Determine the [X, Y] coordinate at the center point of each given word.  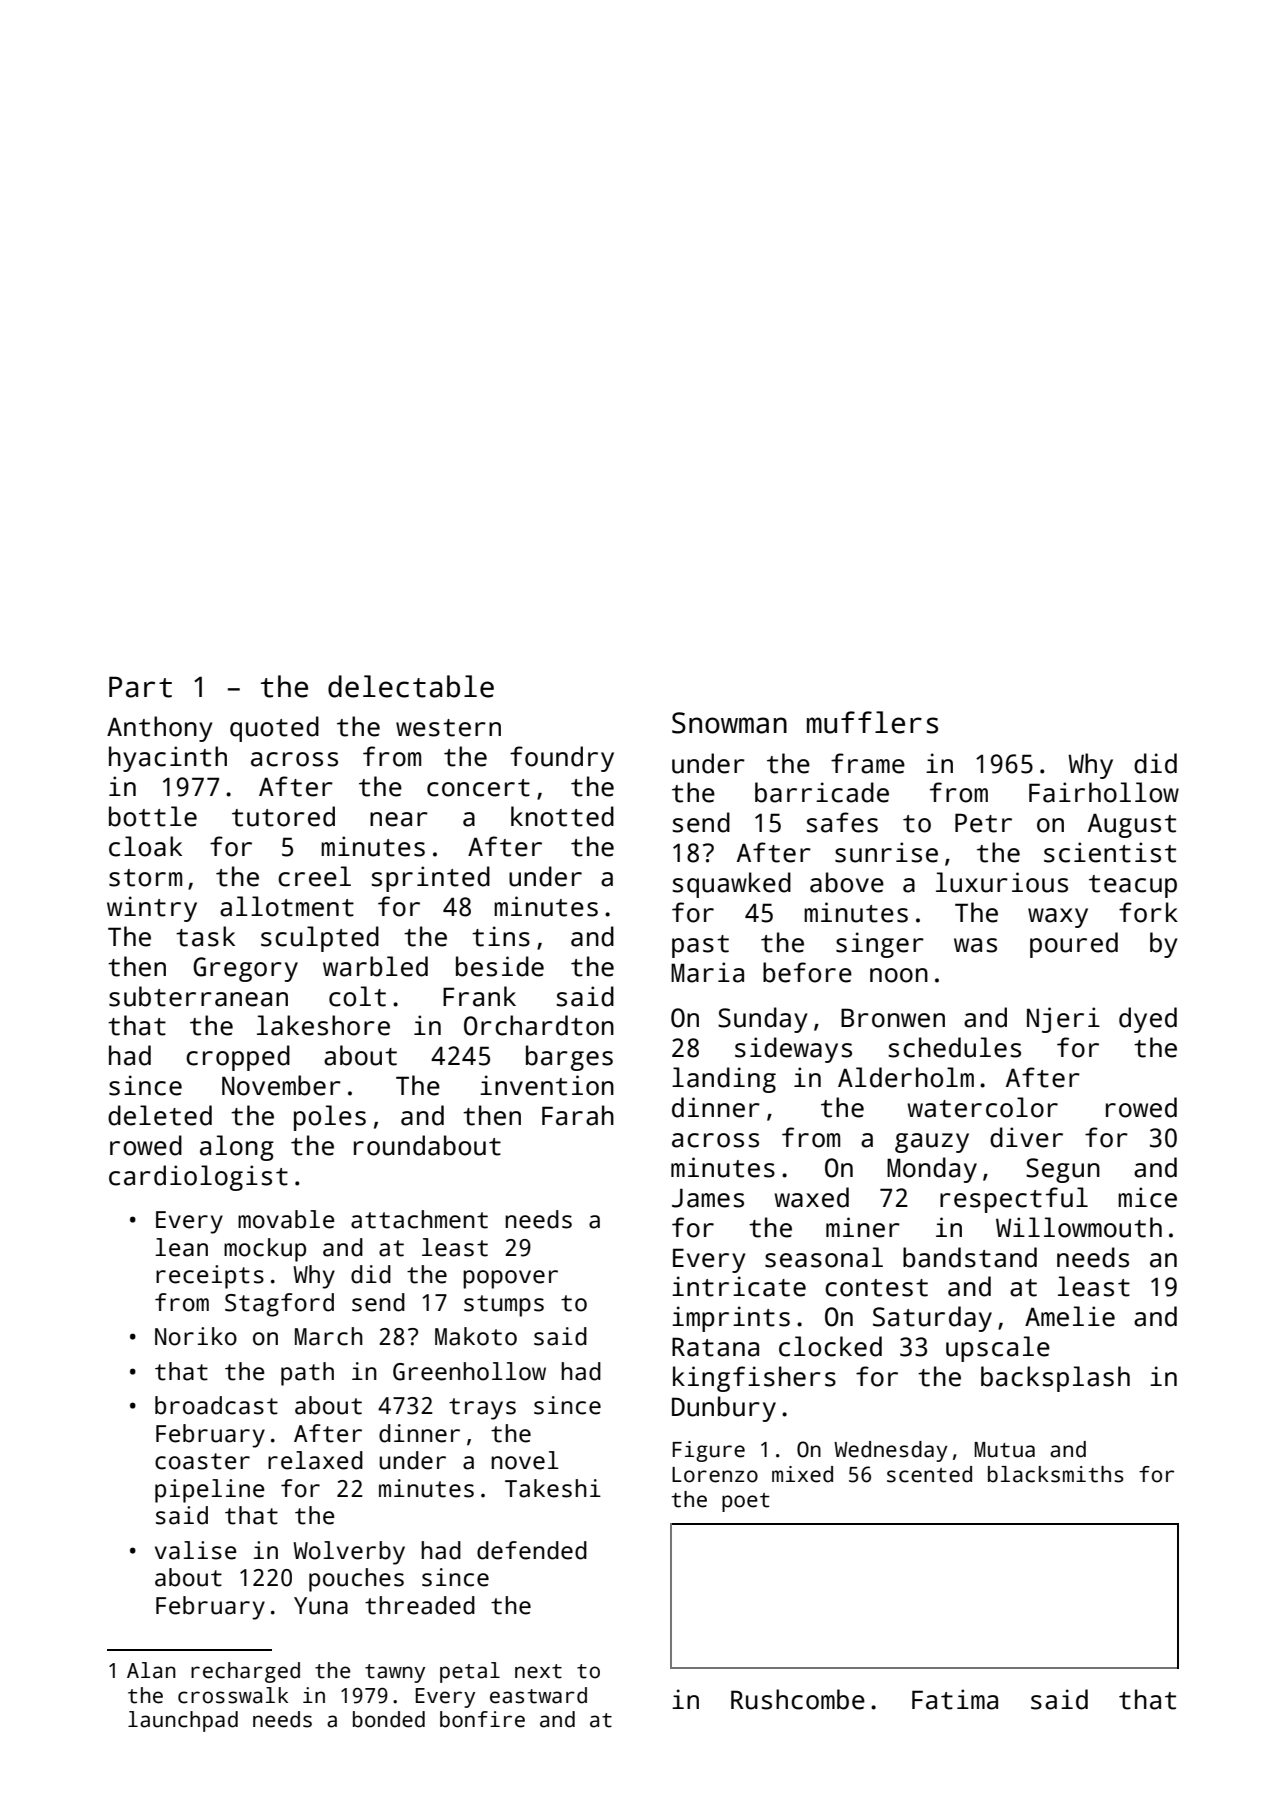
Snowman [729, 723]
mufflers [872, 722]
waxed [811, 1197]
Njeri [1063, 1020]
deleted [160, 1115]
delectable [411, 686]
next [538, 1671]
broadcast [216, 1405]
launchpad [183, 1721]
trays [482, 1409]
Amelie [1070, 1316]
